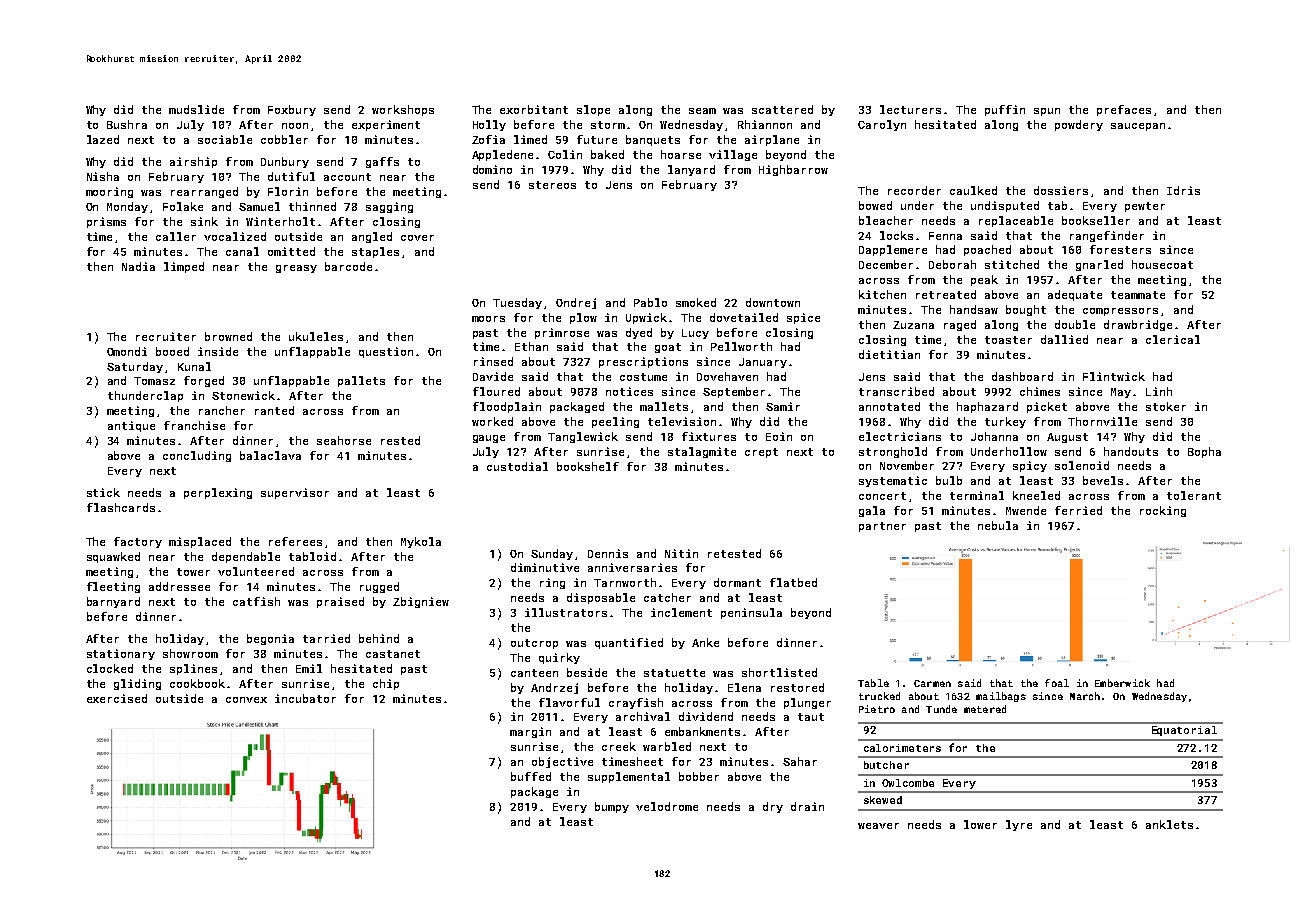 The image size is (1308, 924). What do you see at coordinates (1183, 190) in the screenshot?
I see `Idris` at bounding box center [1183, 190].
